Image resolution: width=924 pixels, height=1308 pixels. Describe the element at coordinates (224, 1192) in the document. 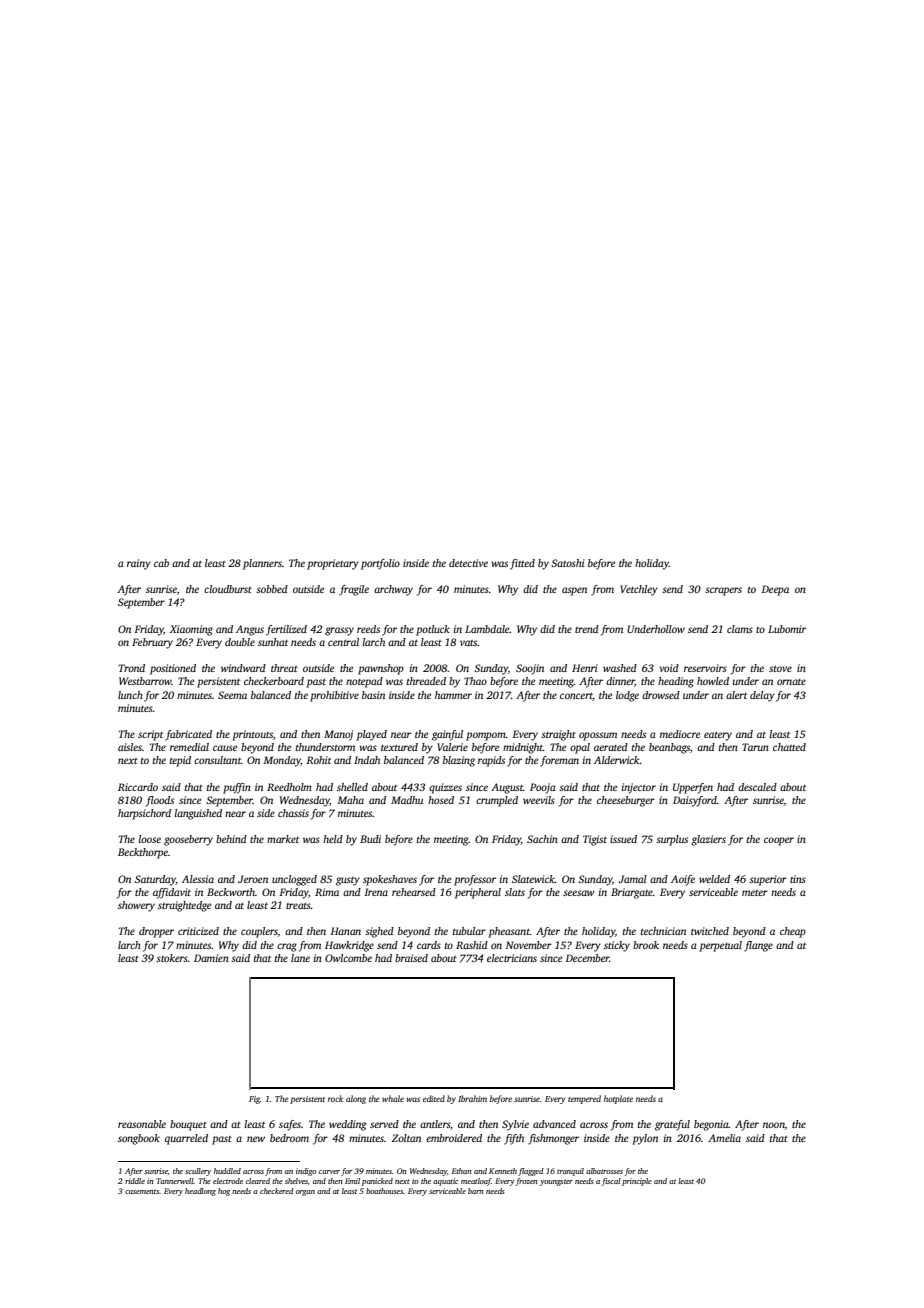

I see `hog` at that location.
